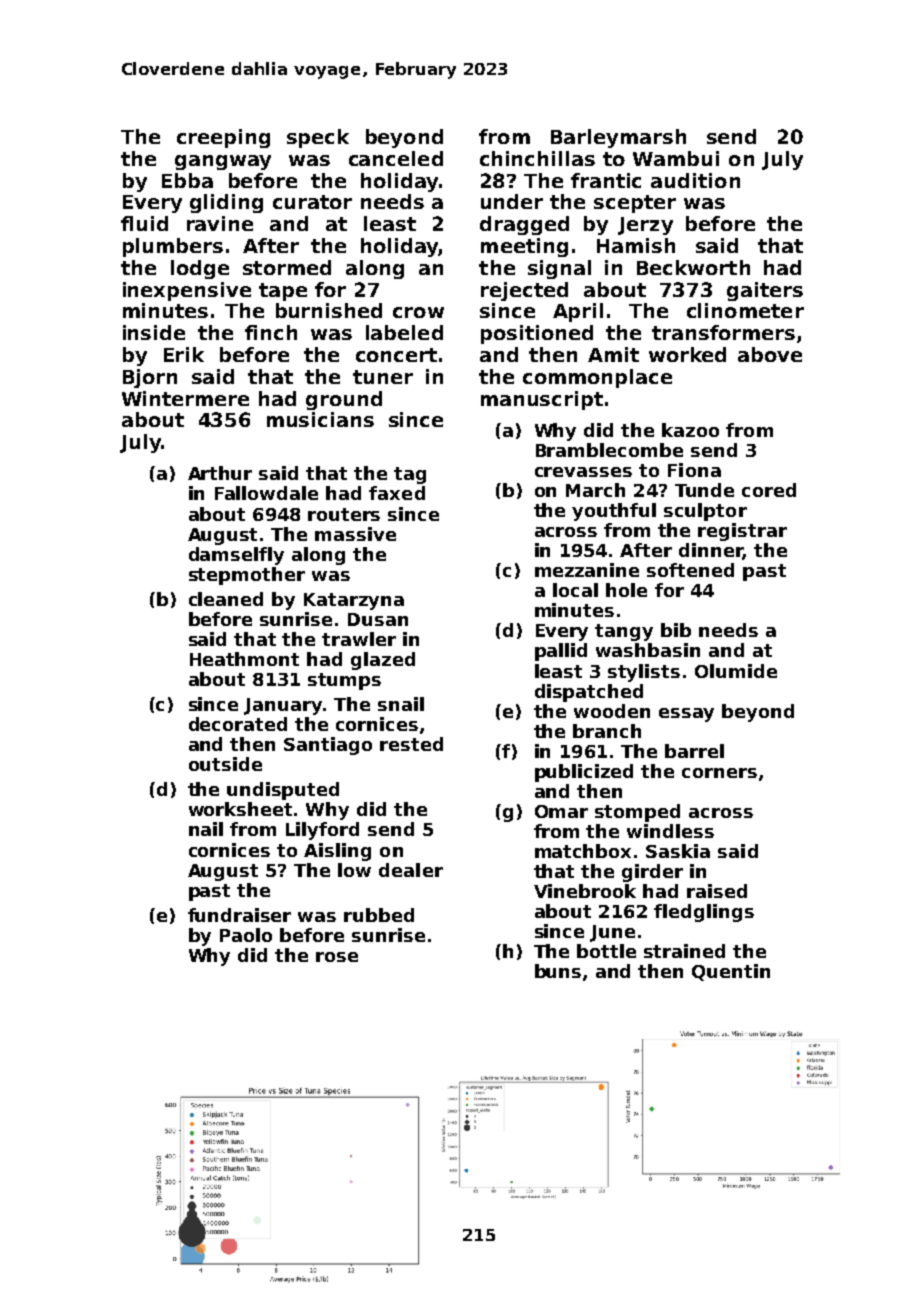 This screenshot has height=1314, width=924. What do you see at coordinates (411, 870) in the screenshot?
I see `dealer` at bounding box center [411, 870].
